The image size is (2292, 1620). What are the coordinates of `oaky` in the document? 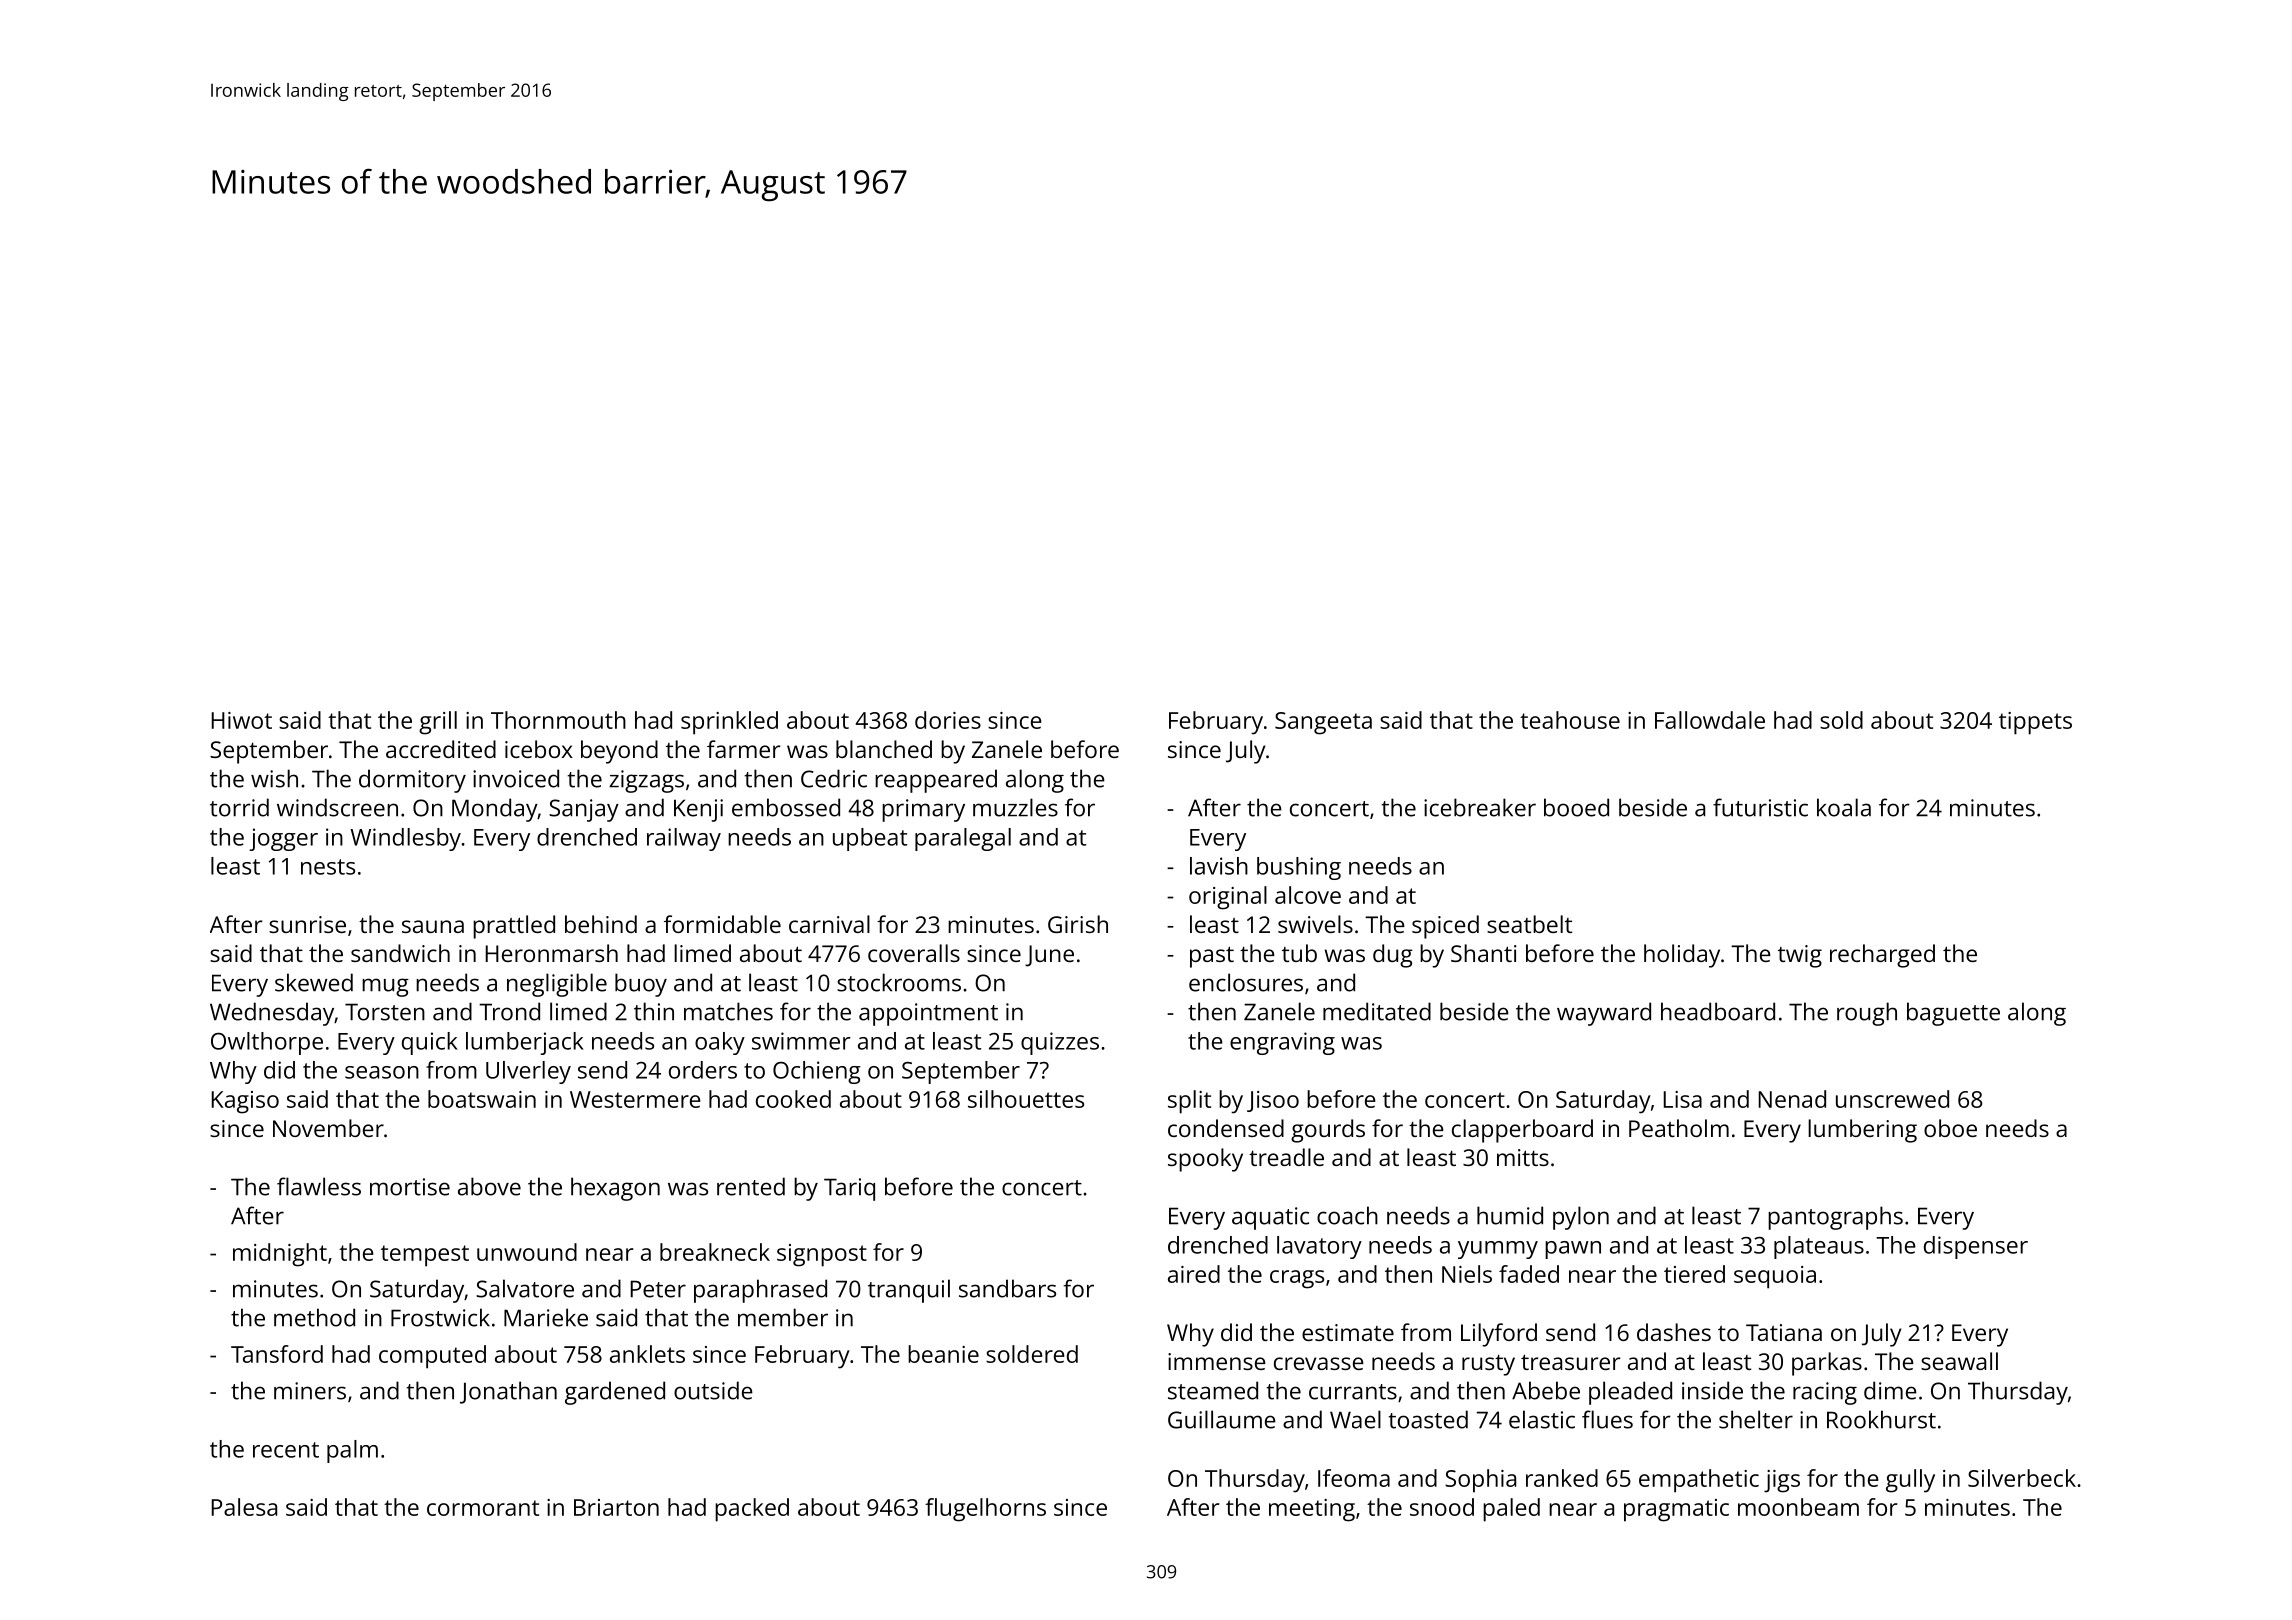 It's located at (720, 1043).
